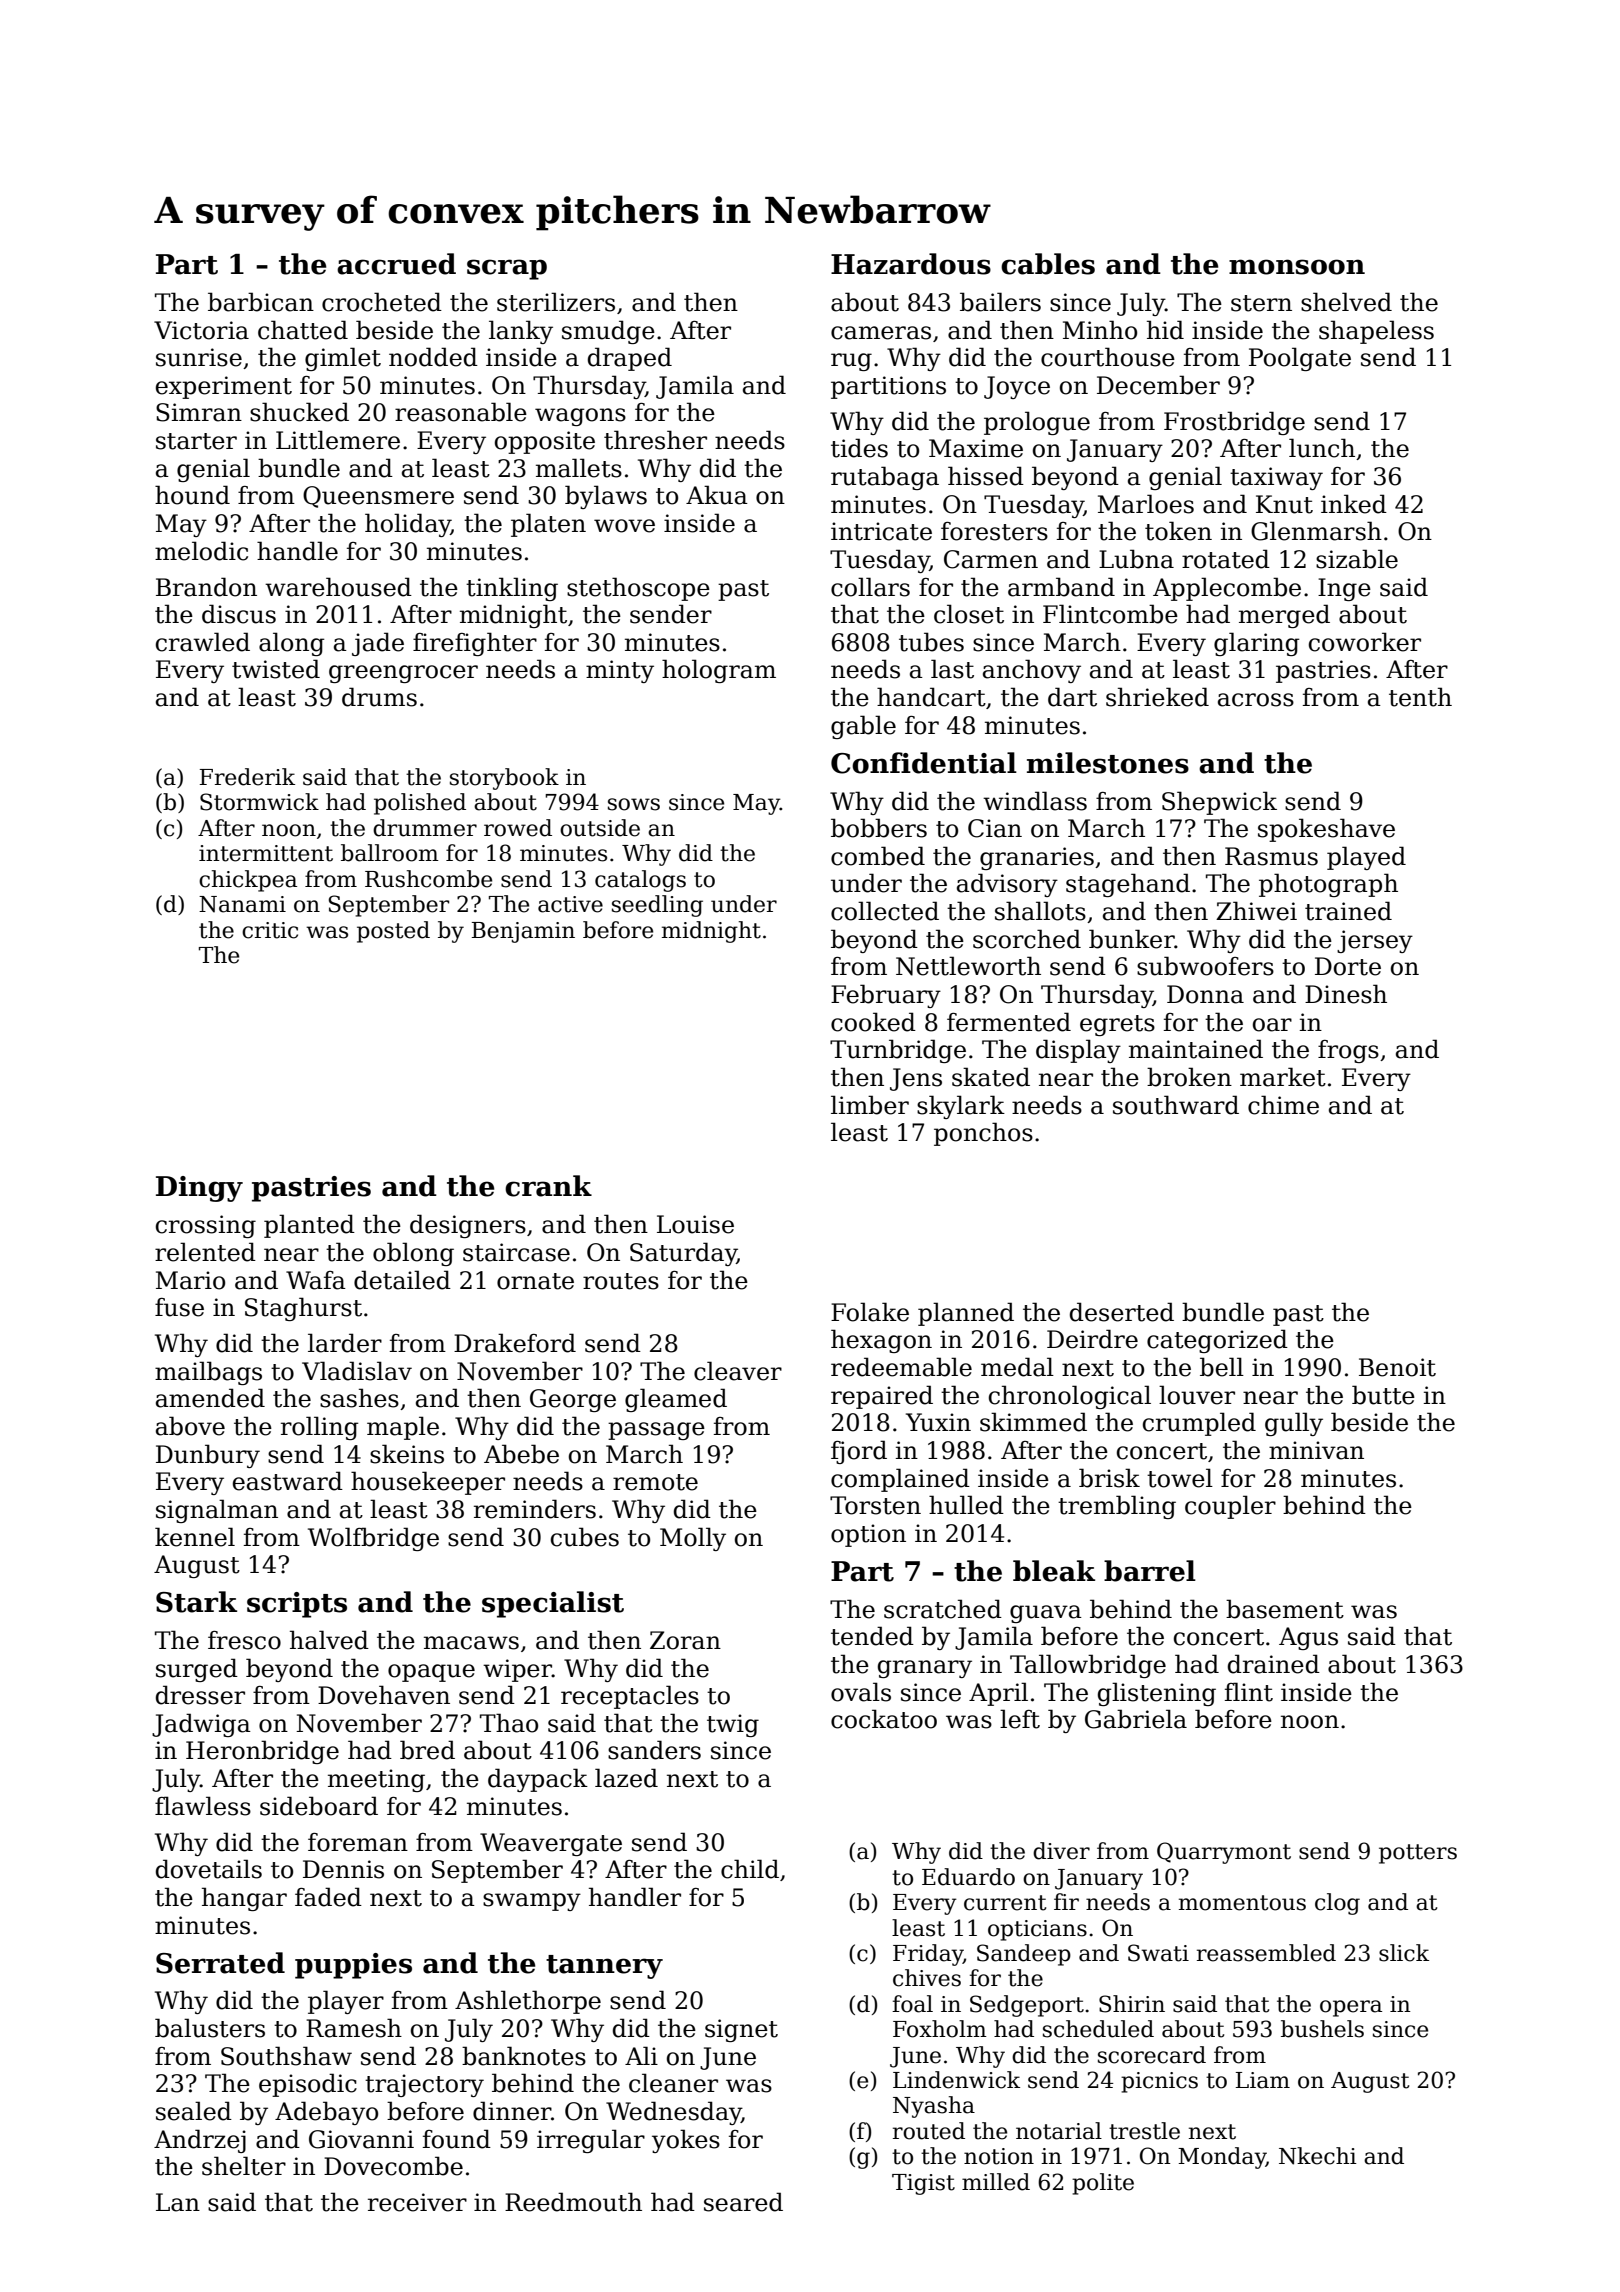 This screenshot has width=1620, height=2292. I want to click on milled, so click(996, 2182).
